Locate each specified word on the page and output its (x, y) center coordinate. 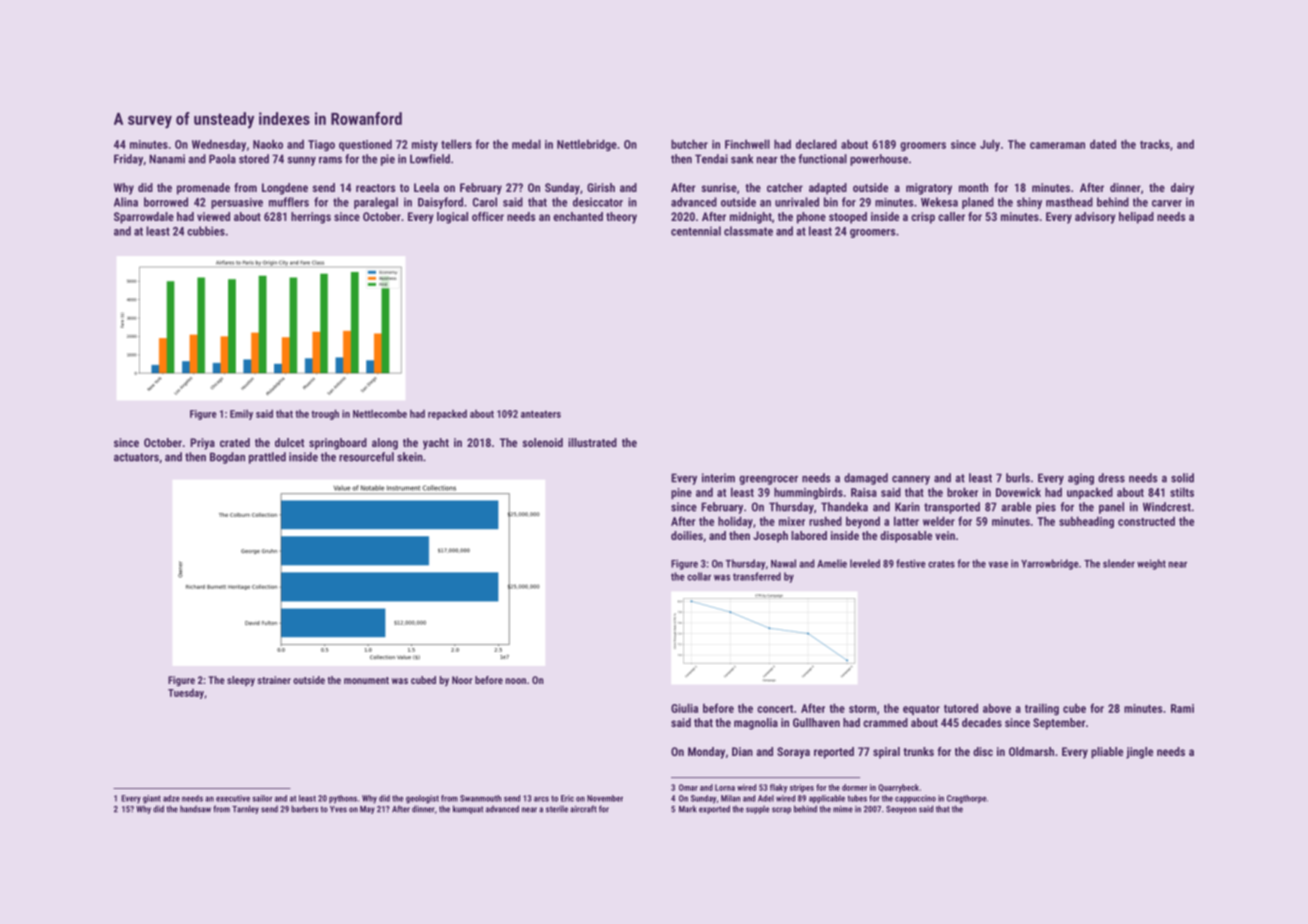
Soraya (793, 753)
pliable (1107, 753)
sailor (262, 798)
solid (1182, 478)
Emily (241, 415)
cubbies (206, 231)
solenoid (542, 442)
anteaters (541, 414)
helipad (1136, 218)
